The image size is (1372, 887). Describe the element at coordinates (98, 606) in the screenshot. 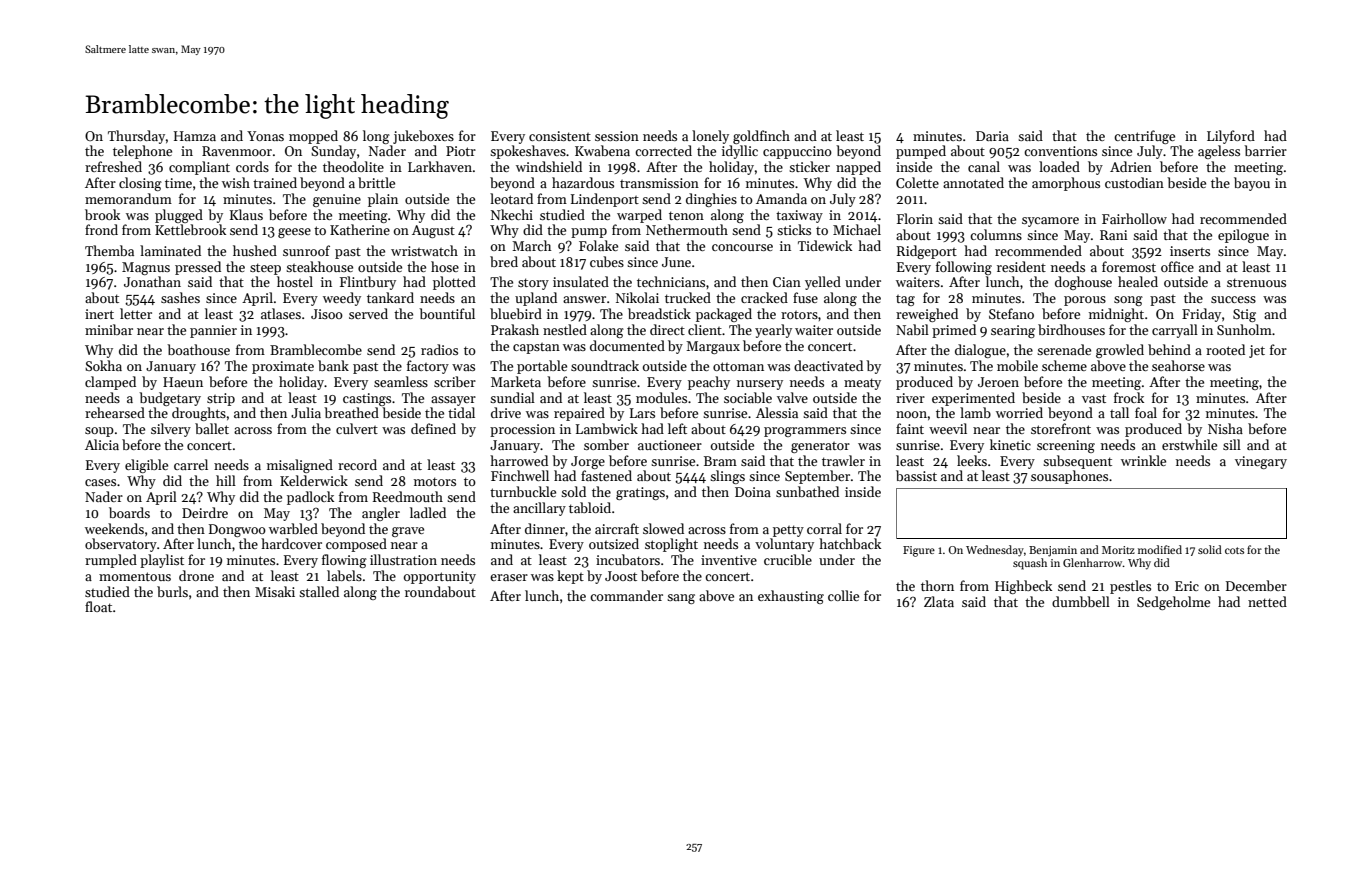

I see `float` at that location.
